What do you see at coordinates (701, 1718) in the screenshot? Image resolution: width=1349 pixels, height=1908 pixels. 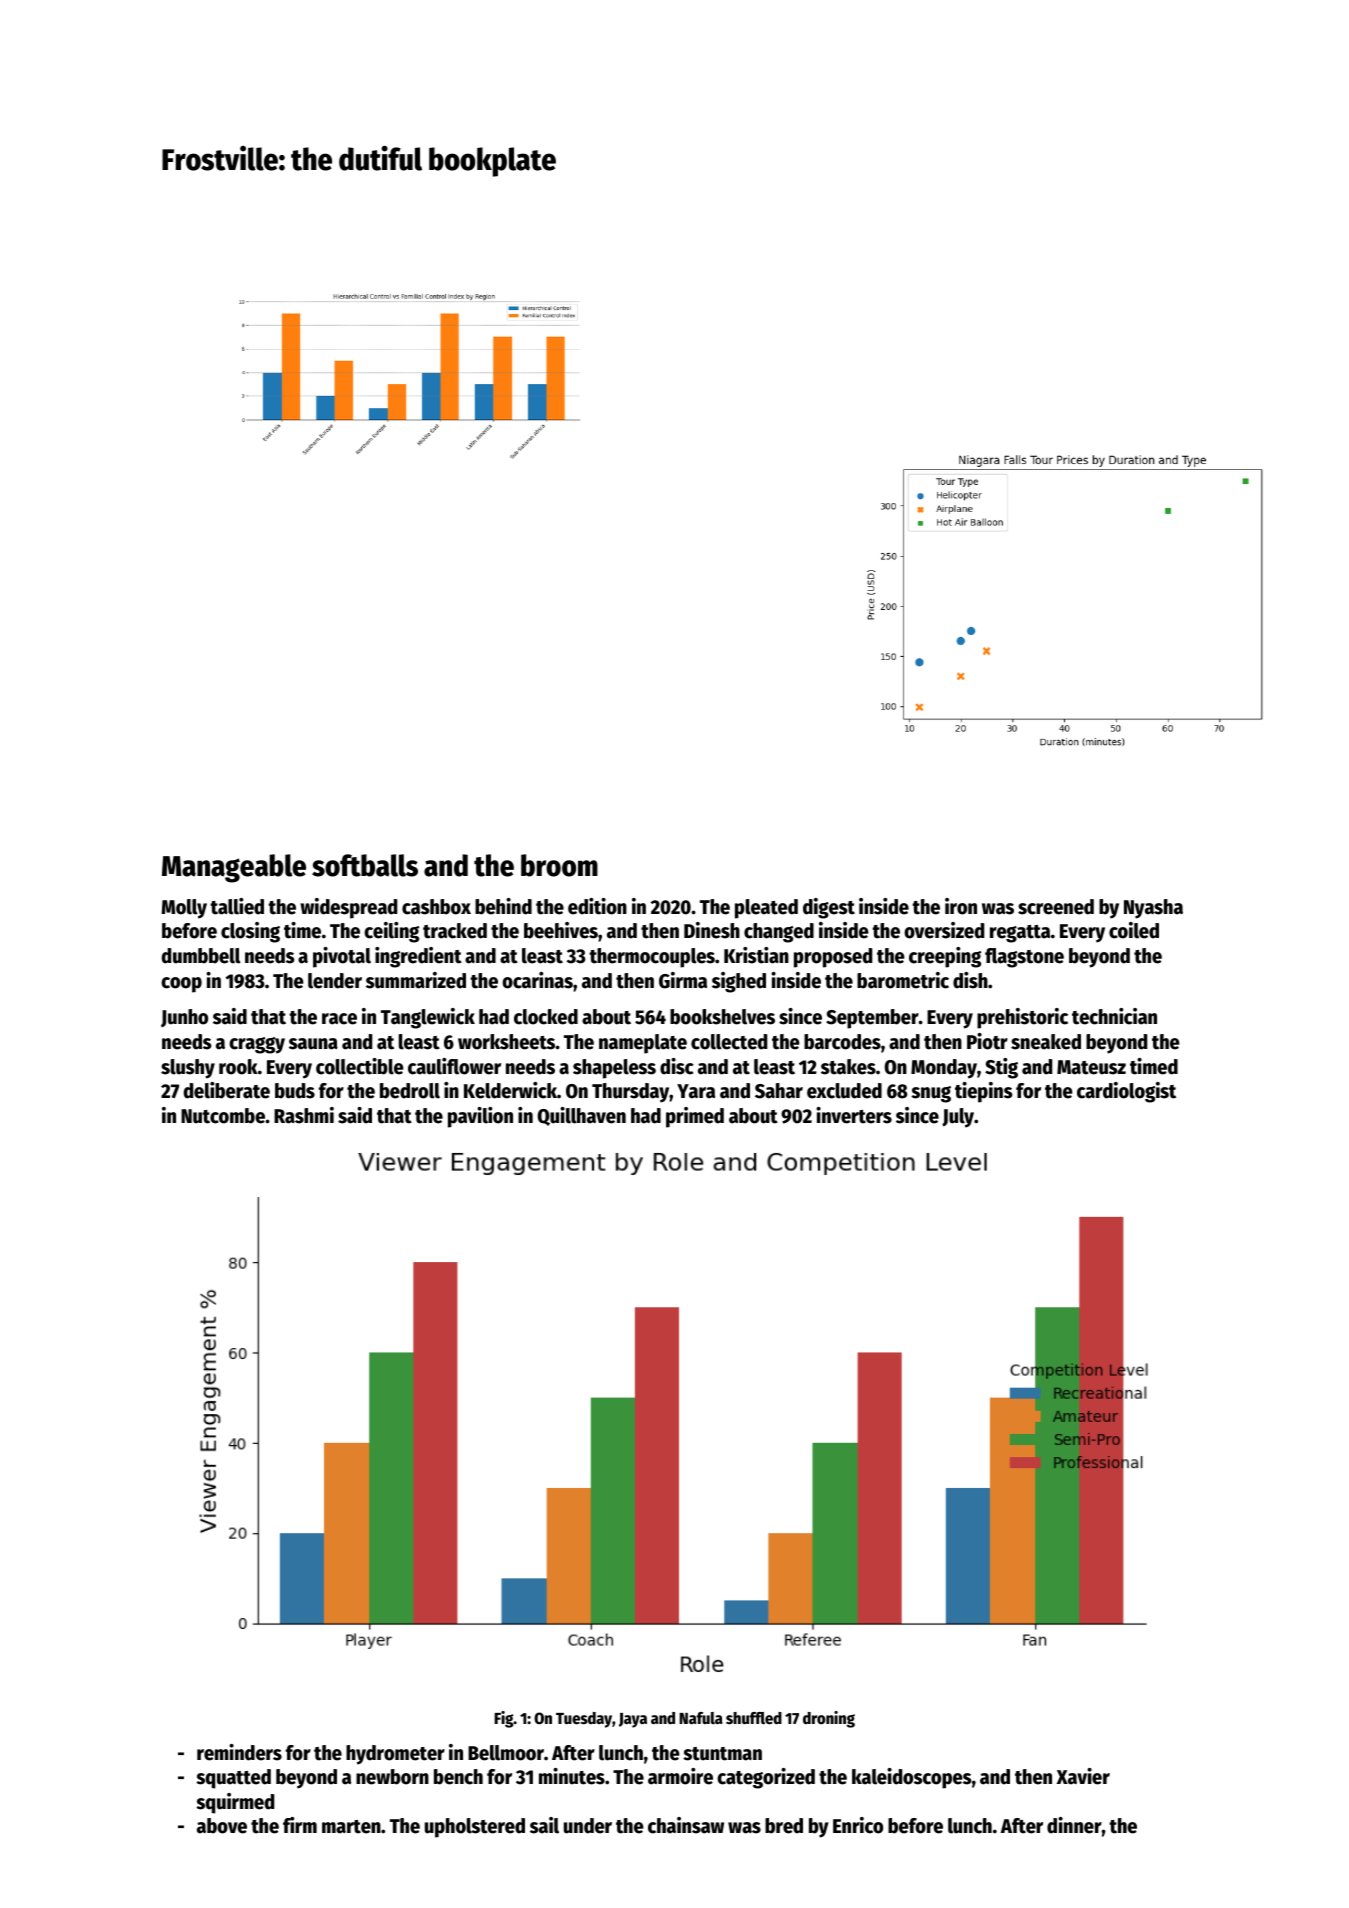 I see `Nafula` at bounding box center [701, 1718].
